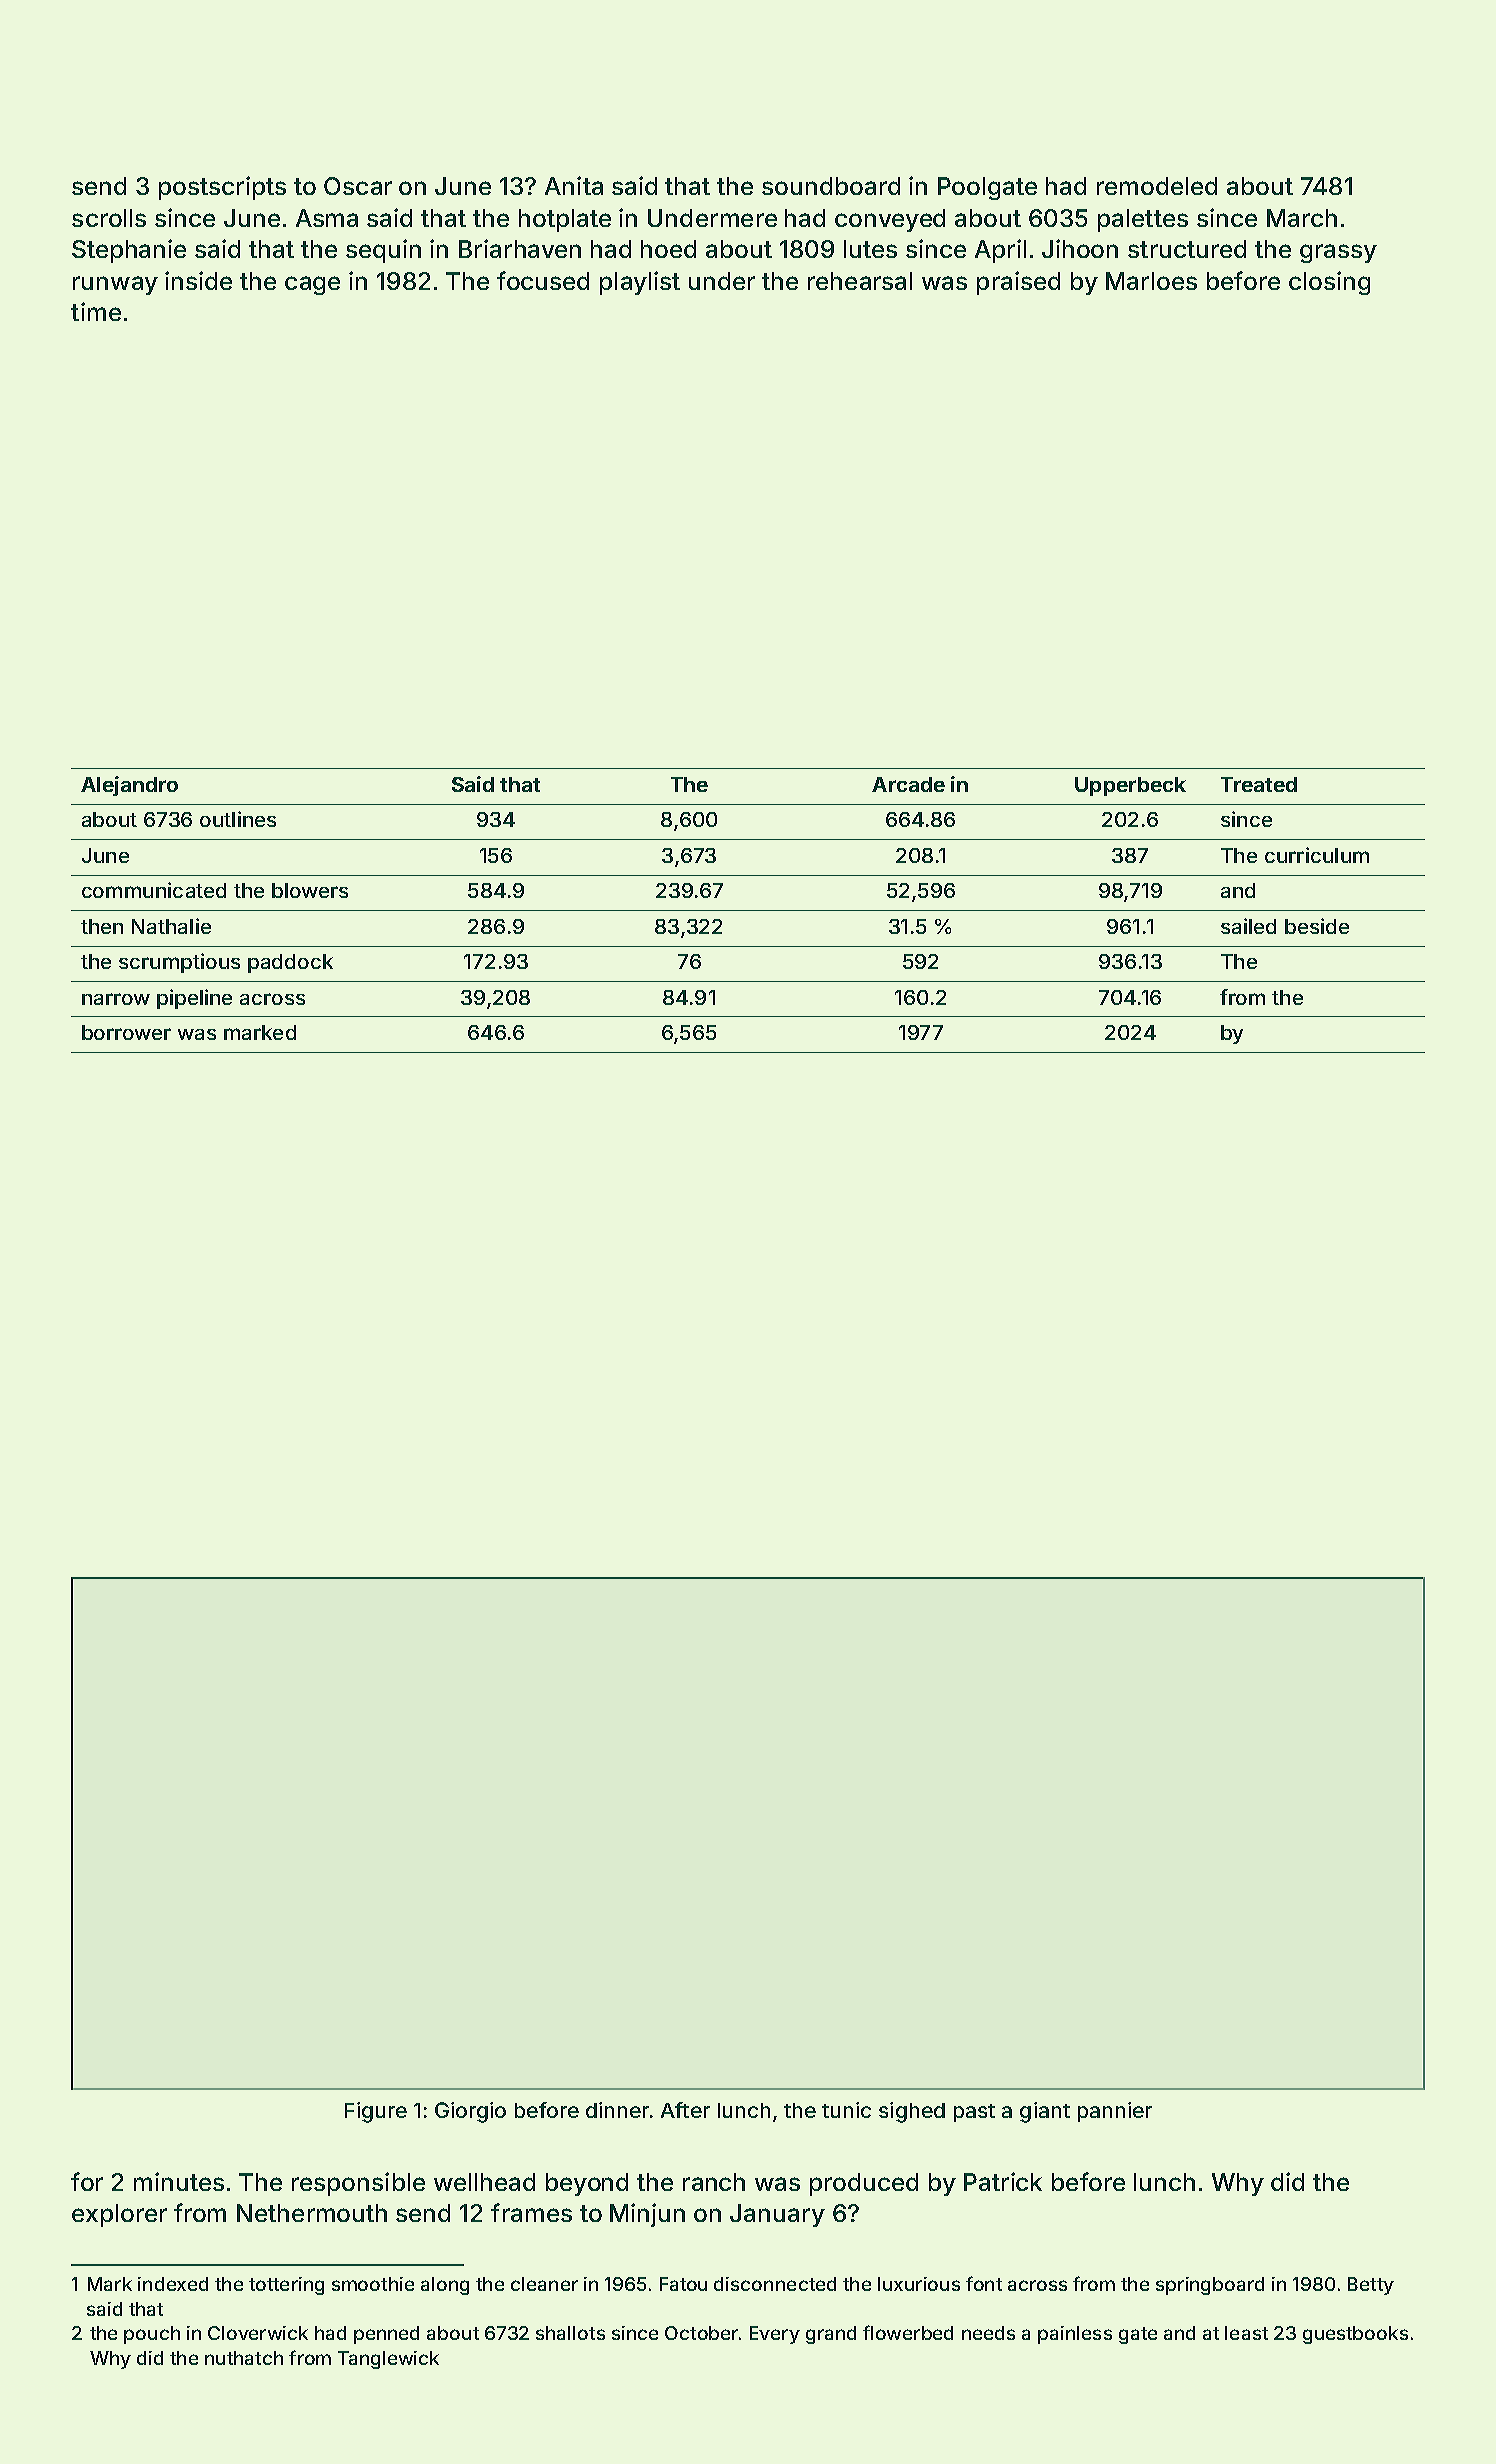 This screenshot has width=1496, height=2464. I want to click on postscripts, so click(222, 188).
